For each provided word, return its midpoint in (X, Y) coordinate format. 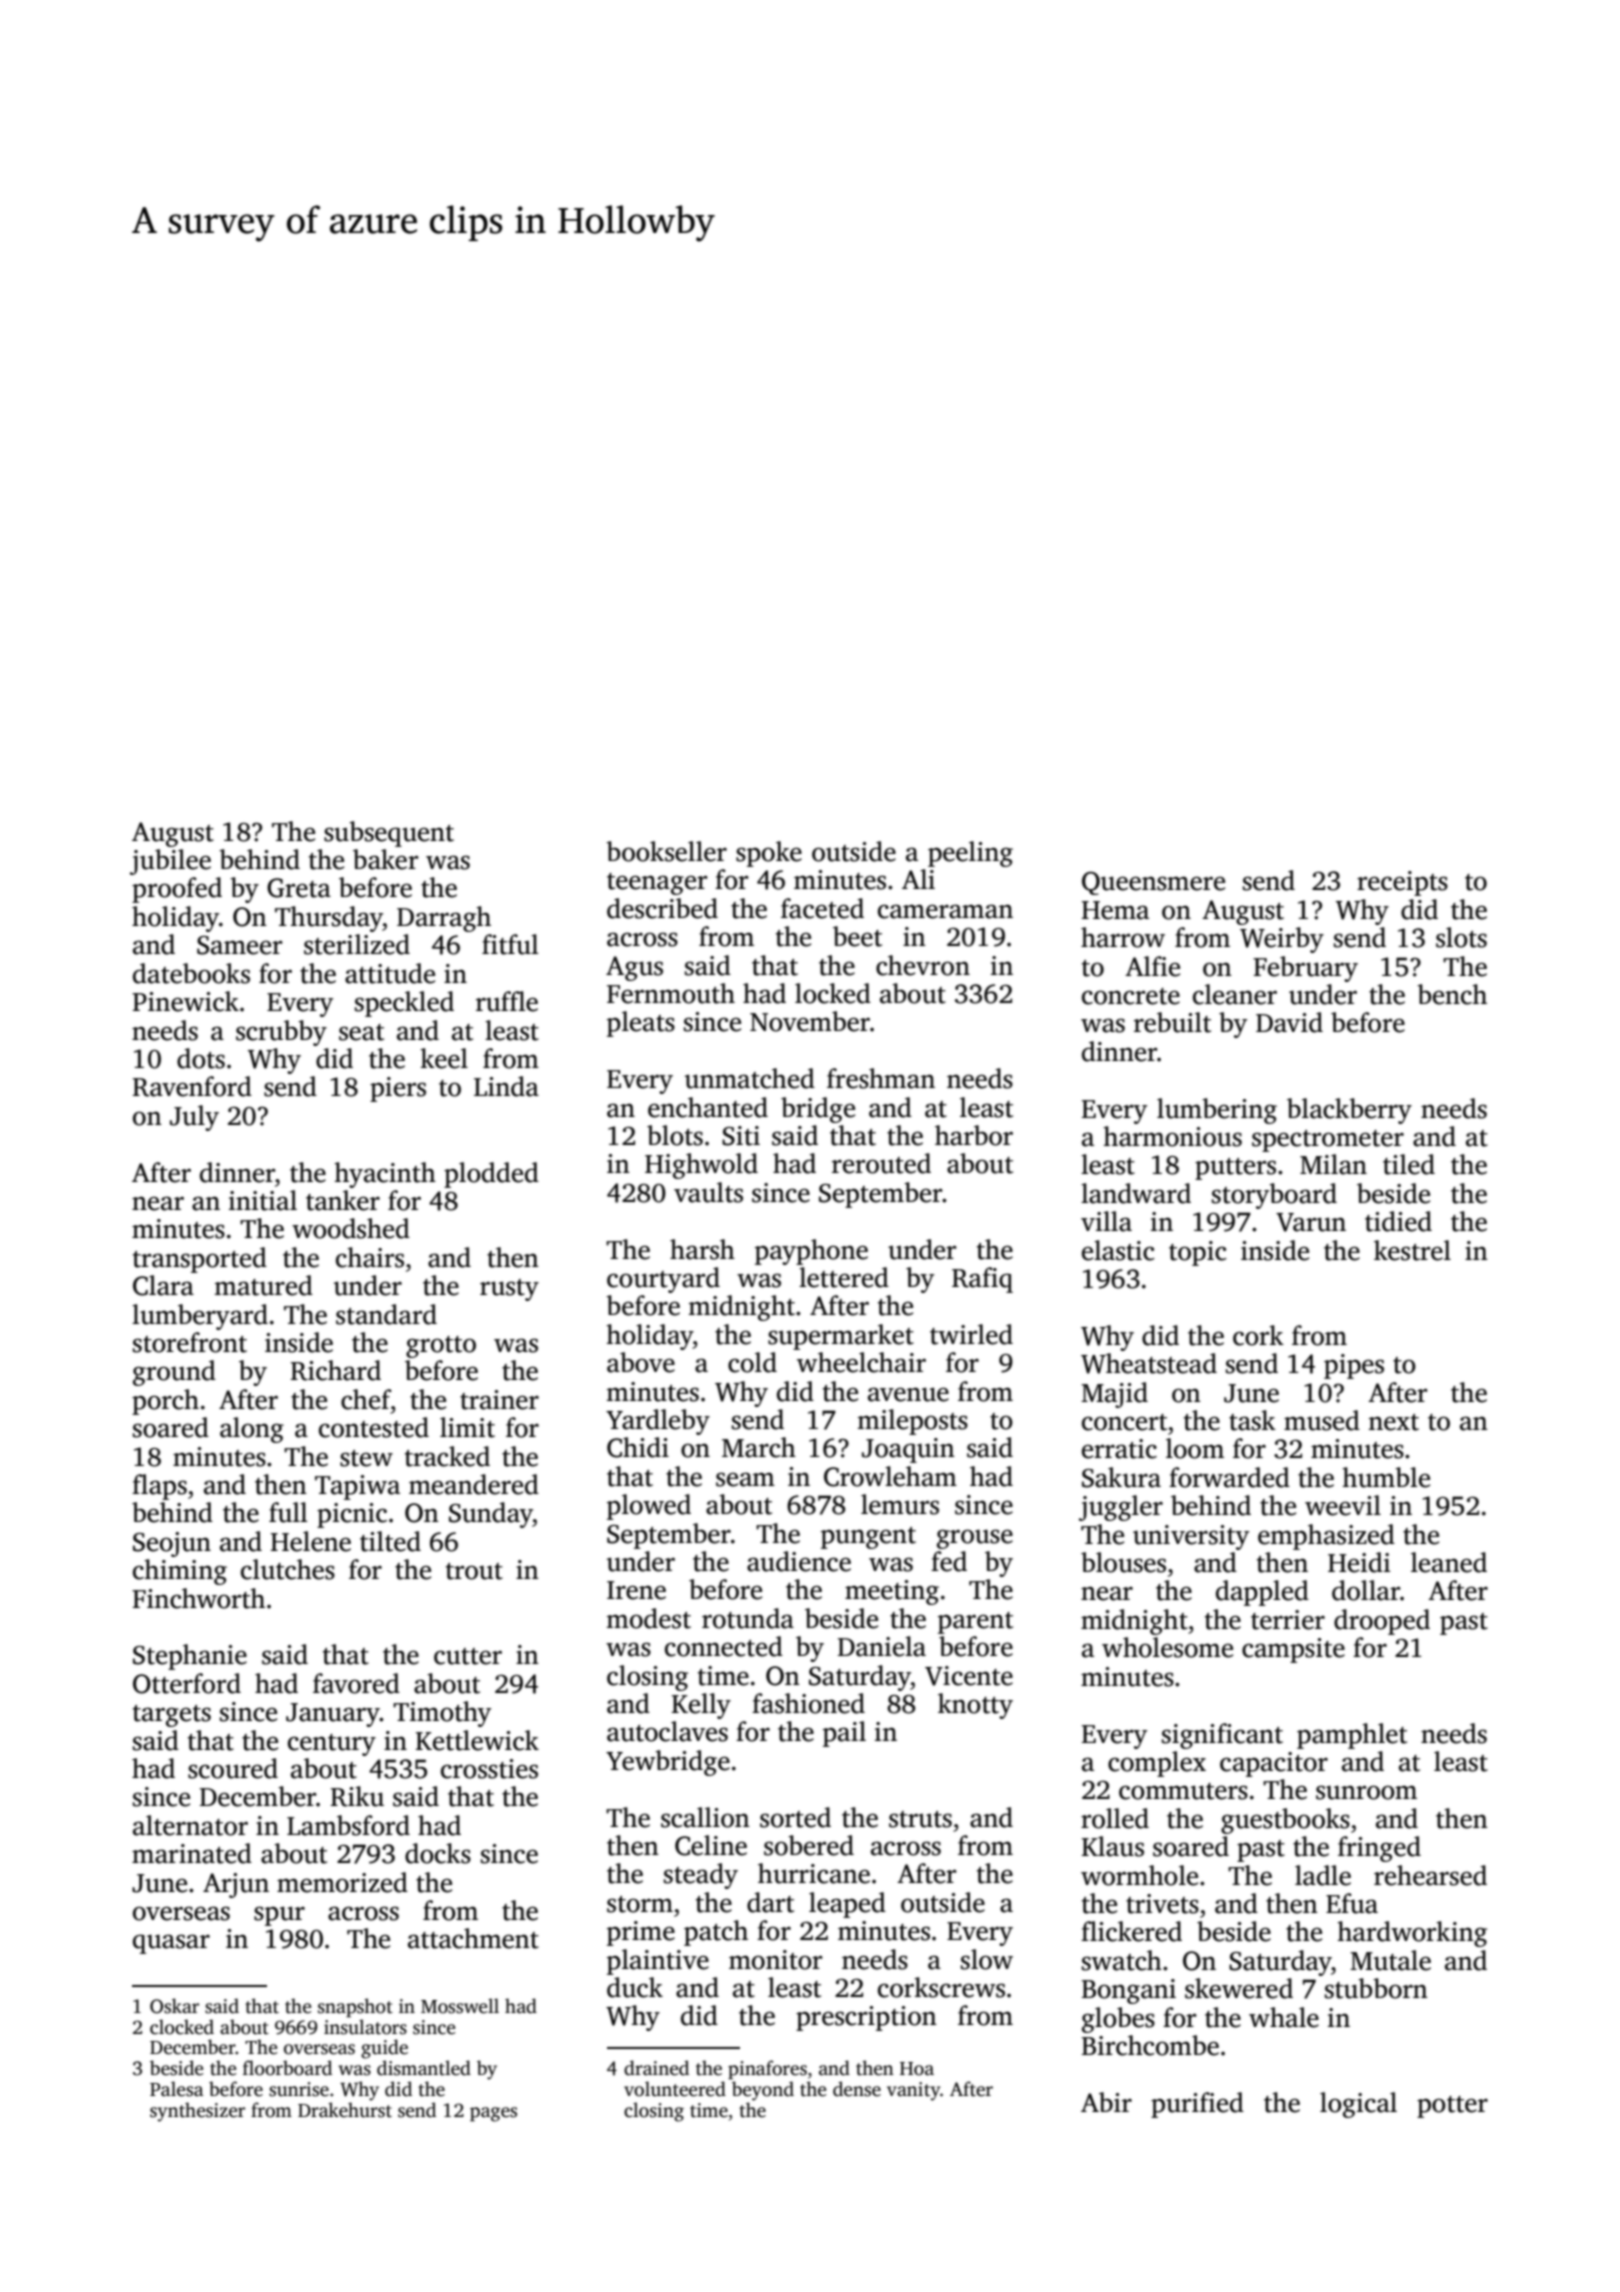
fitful (510, 944)
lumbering (1217, 1111)
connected (724, 1646)
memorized (342, 1882)
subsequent (389, 834)
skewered (1239, 1988)
